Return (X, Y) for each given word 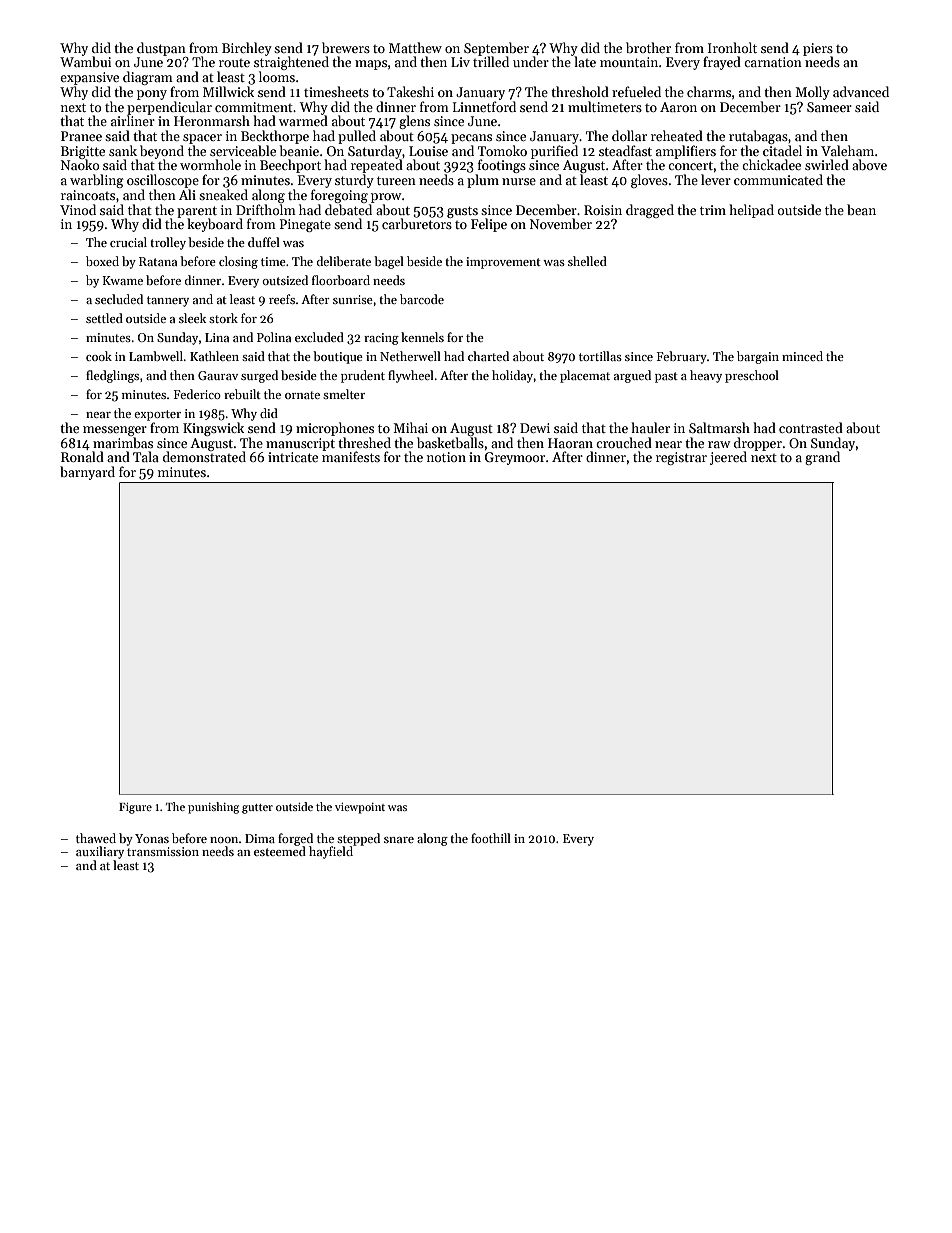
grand (822, 458)
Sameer (829, 107)
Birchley (247, 49)
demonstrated (204, 456)
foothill (491, 838)
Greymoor (515, 458)
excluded (319, 337)
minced (802, 356)
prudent (363, 376)
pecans (471, 139)
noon (224, 840)
